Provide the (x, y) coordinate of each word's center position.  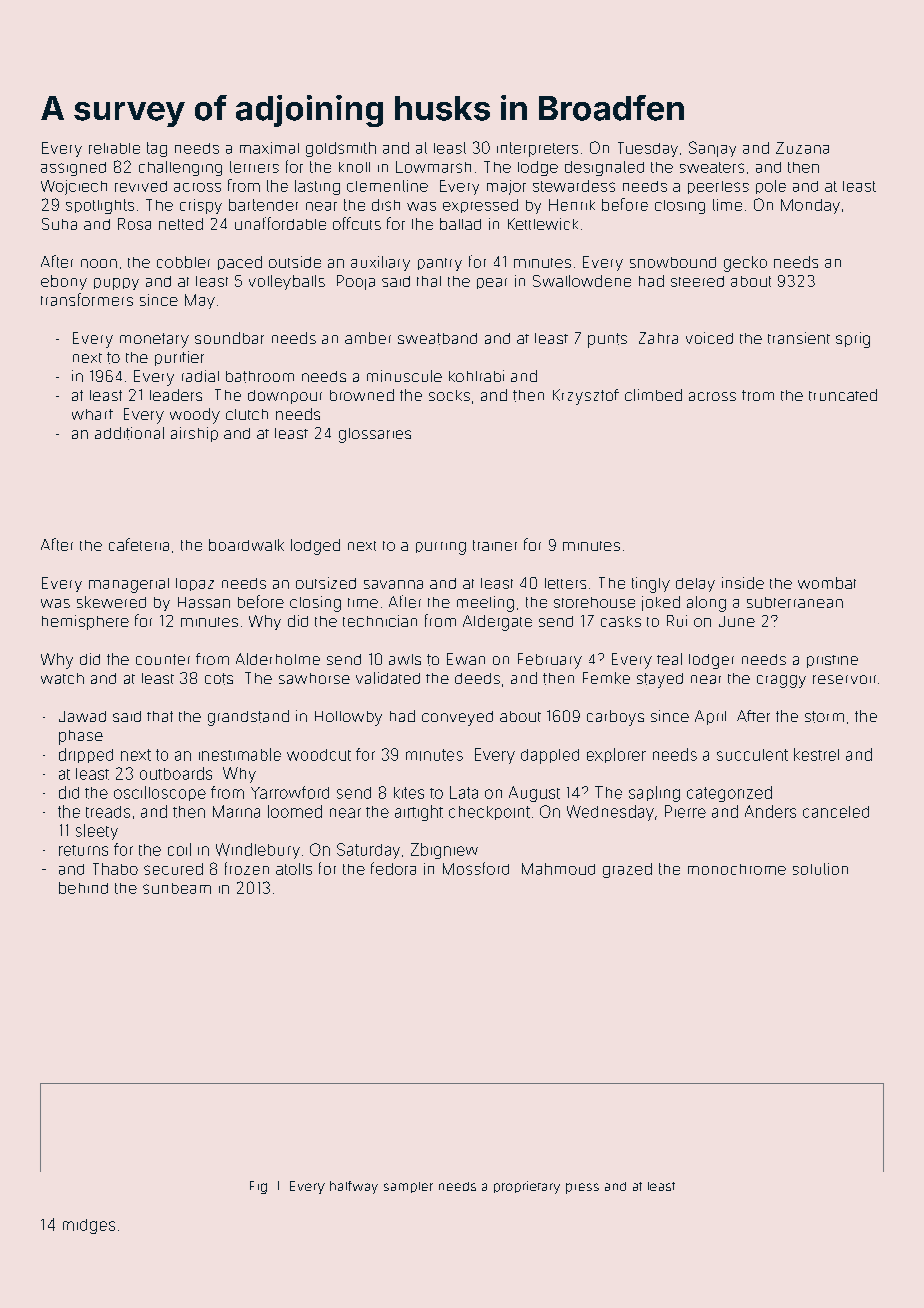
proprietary (527, 1187)
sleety (97, 832)
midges (89, 1226)
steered (697, 281)
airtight (419, 813)
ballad (460, 224)
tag (157, 149)
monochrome (737, 869)
